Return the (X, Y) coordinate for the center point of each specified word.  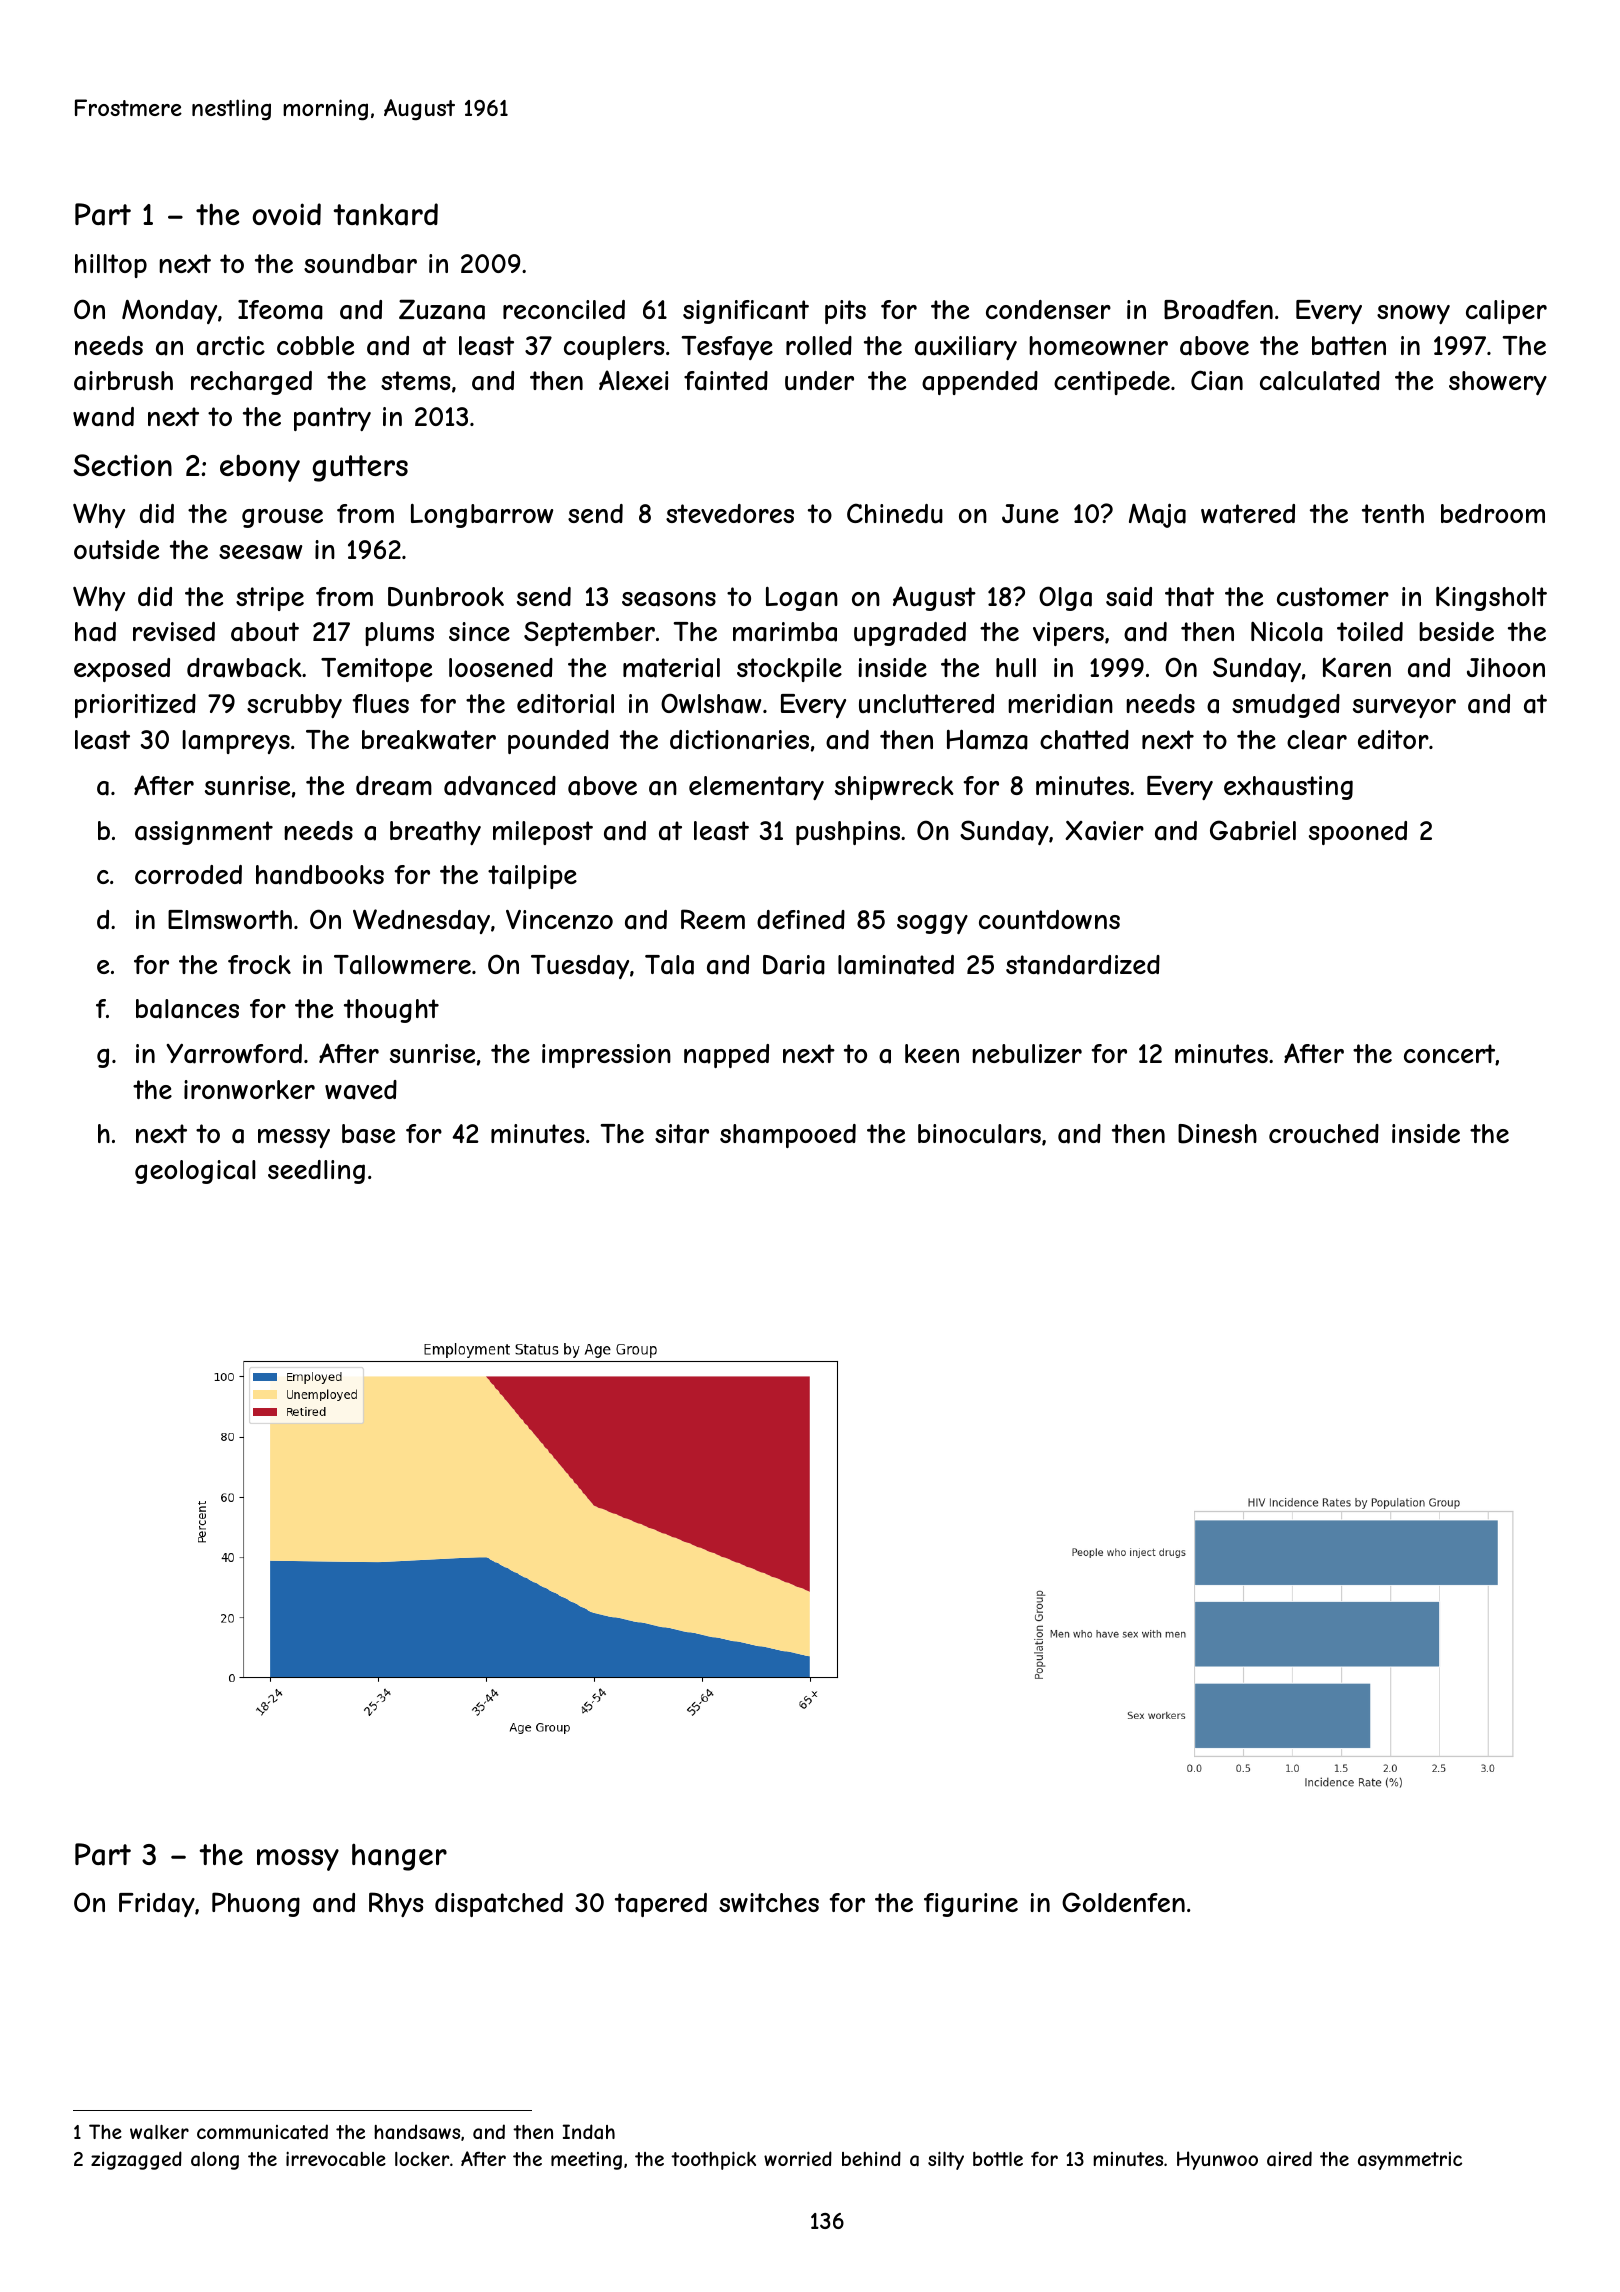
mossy (298, 1860)
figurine (971, 1905)
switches (769, 1902)
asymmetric (1410, 2161)
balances (187, 1009)
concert (1449, 1053)
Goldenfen (1123, 1902)
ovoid (286, 214)
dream (394, 786)
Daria (794, 965)
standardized (1083, 965)
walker (159, 2132)
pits (845, 312)
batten (1349, 346)
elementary (756, 788)
